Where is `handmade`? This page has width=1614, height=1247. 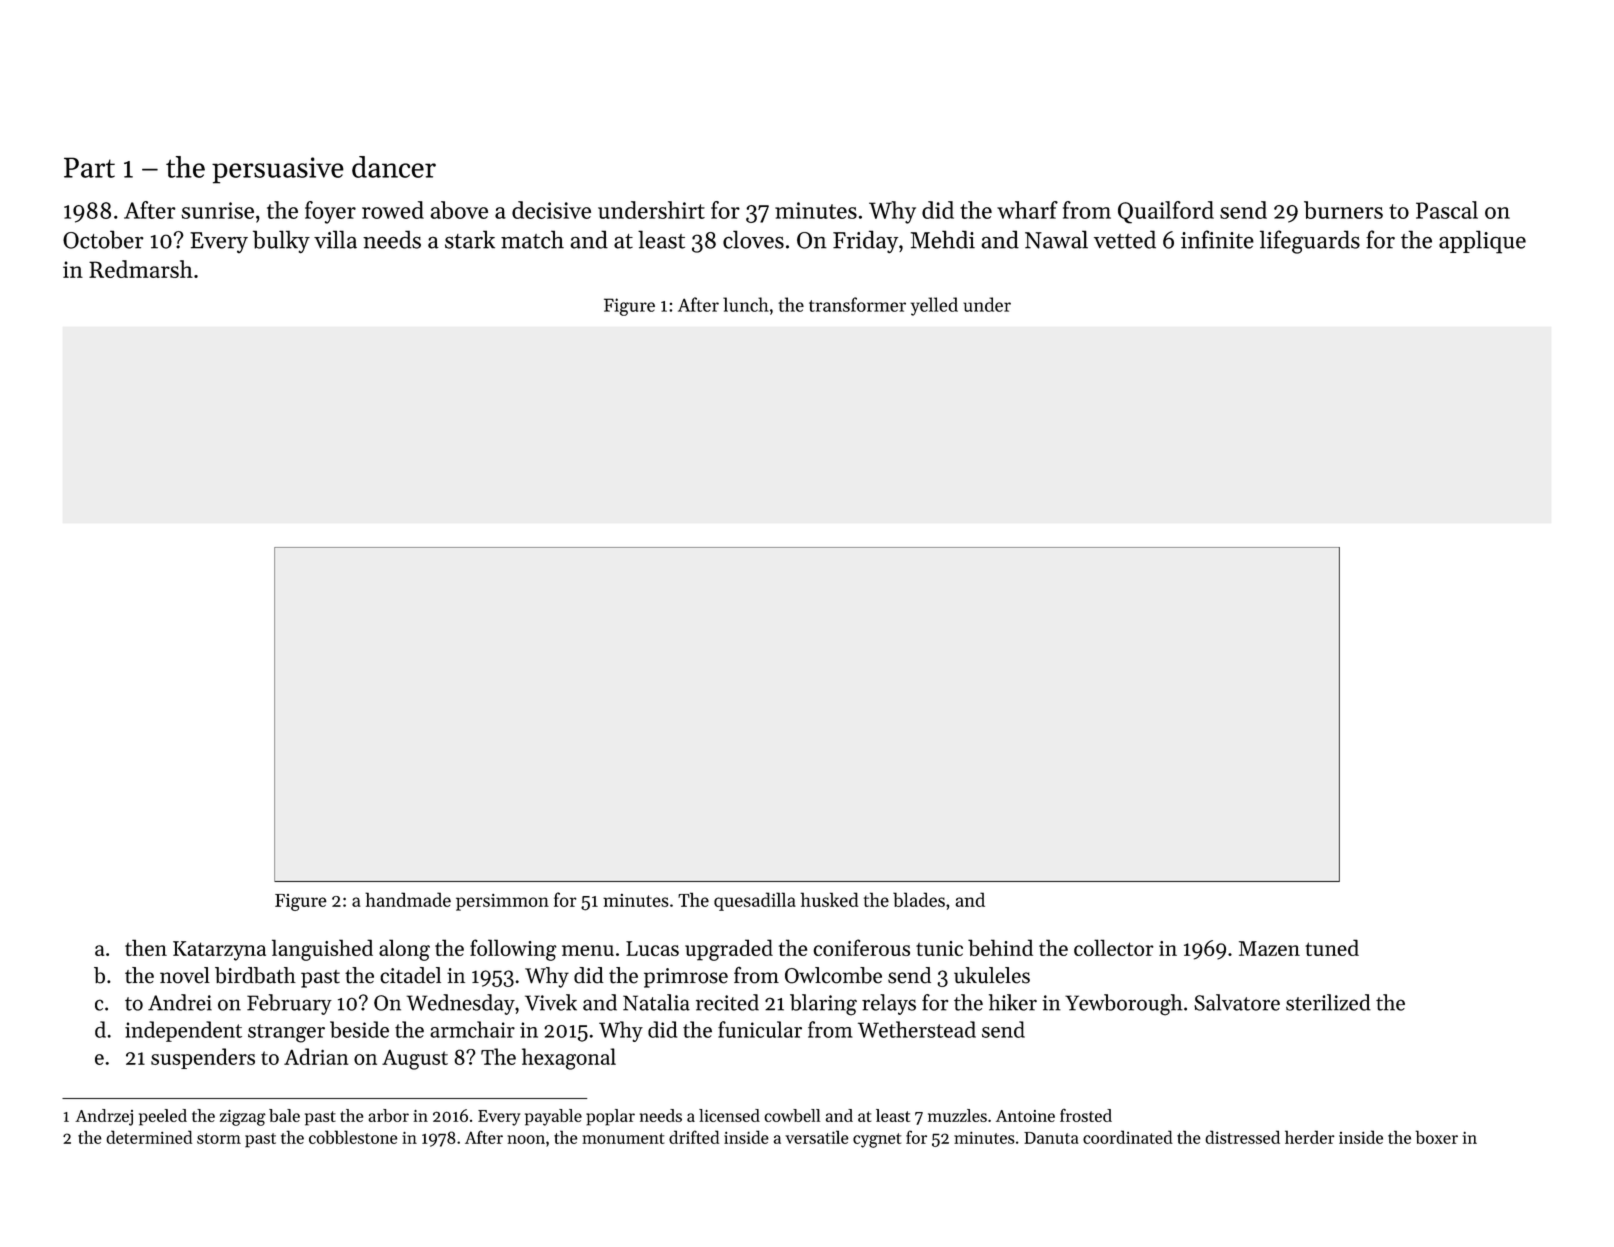 handmade is located at coordinates (408, 899).
